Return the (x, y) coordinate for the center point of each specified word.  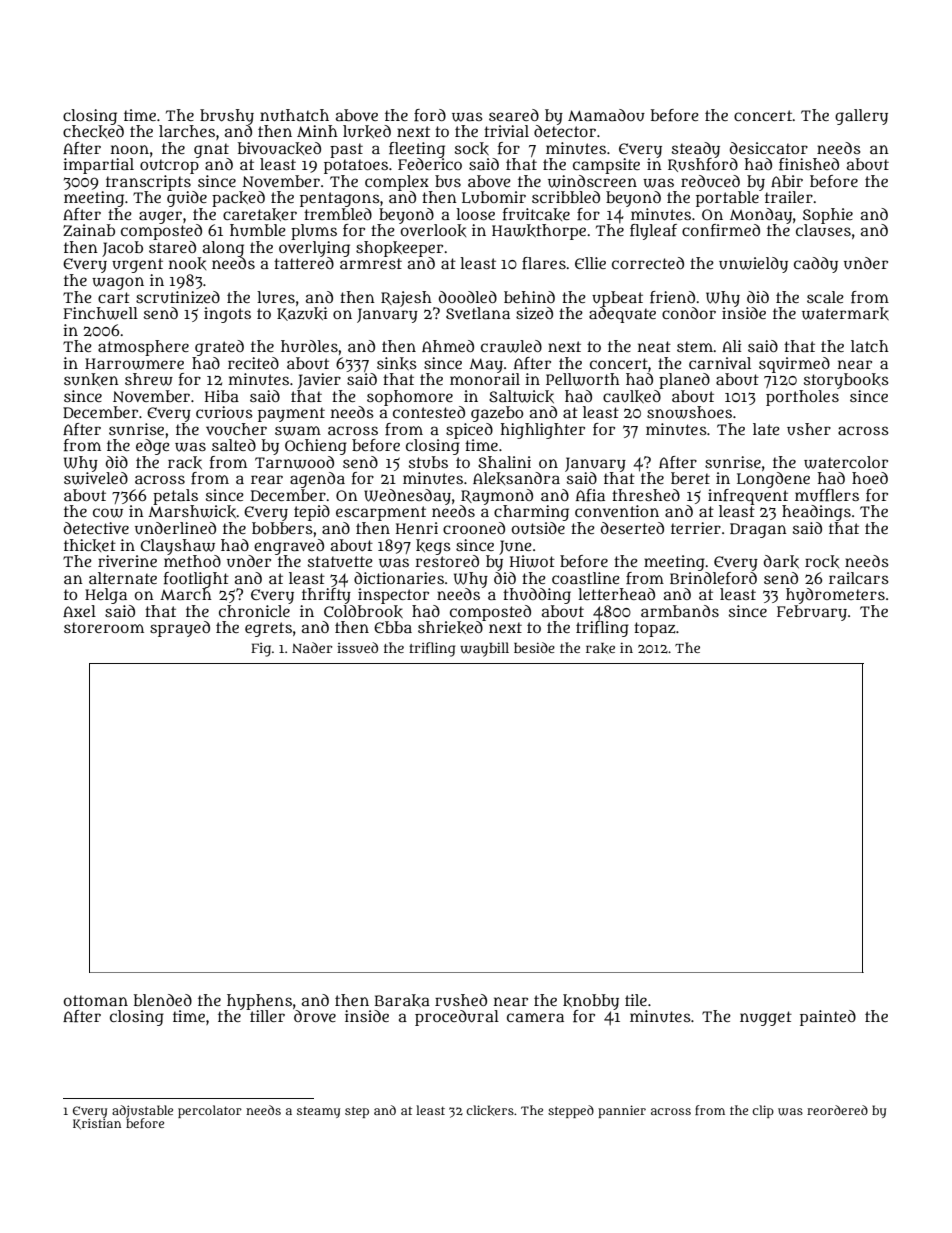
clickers (490, 1110)
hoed (870, 478)
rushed (461, 1000)
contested (429, 412)
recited (253, 363)
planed (684, 381)
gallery (861, 117)
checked (93, 131)
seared (514, 115)
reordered (837, 1110)
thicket (90, 545)
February (812, 613)
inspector (393, 596)
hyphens (259, 1002)
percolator (210, 1111)
